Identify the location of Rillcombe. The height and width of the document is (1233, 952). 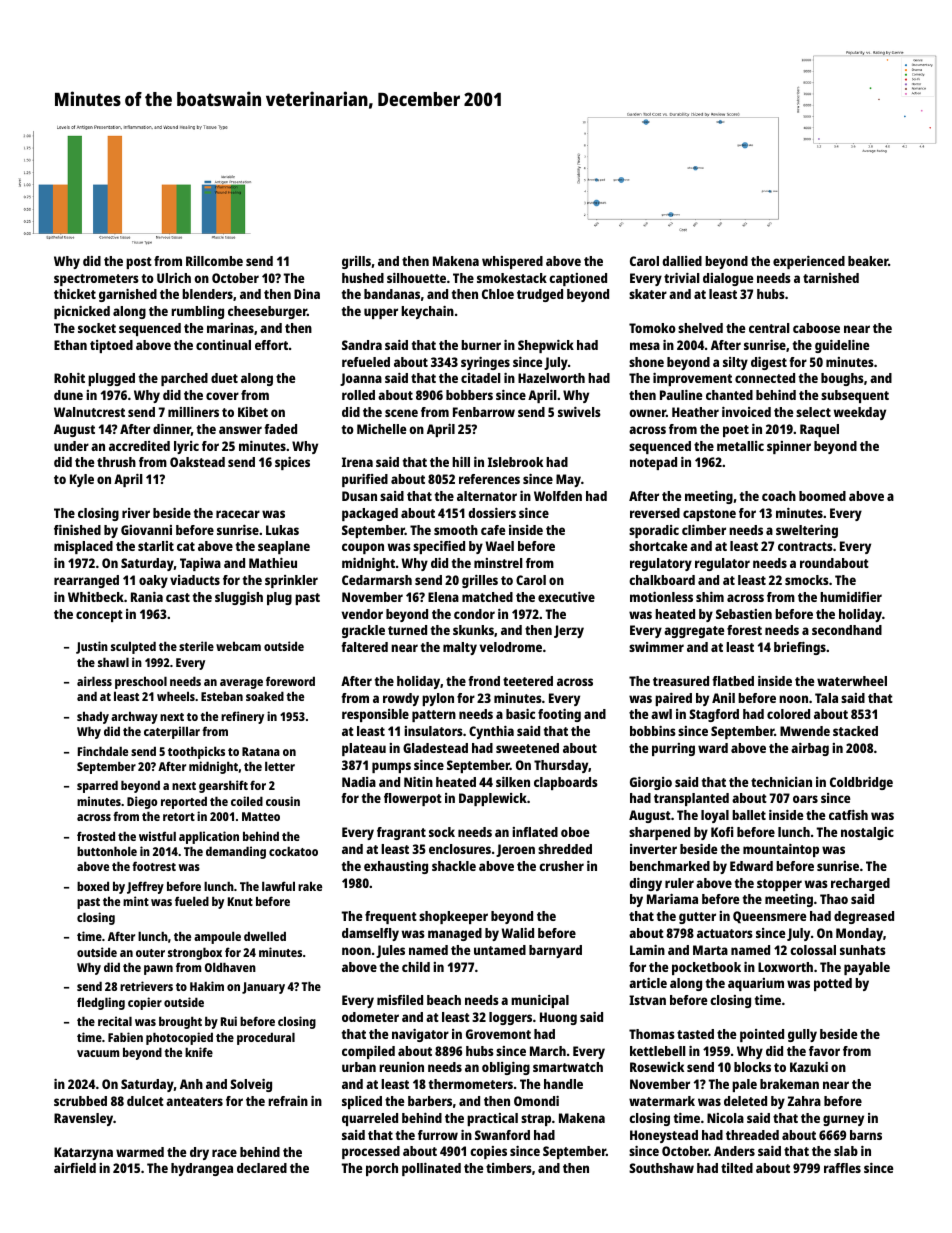
(214, 261).
